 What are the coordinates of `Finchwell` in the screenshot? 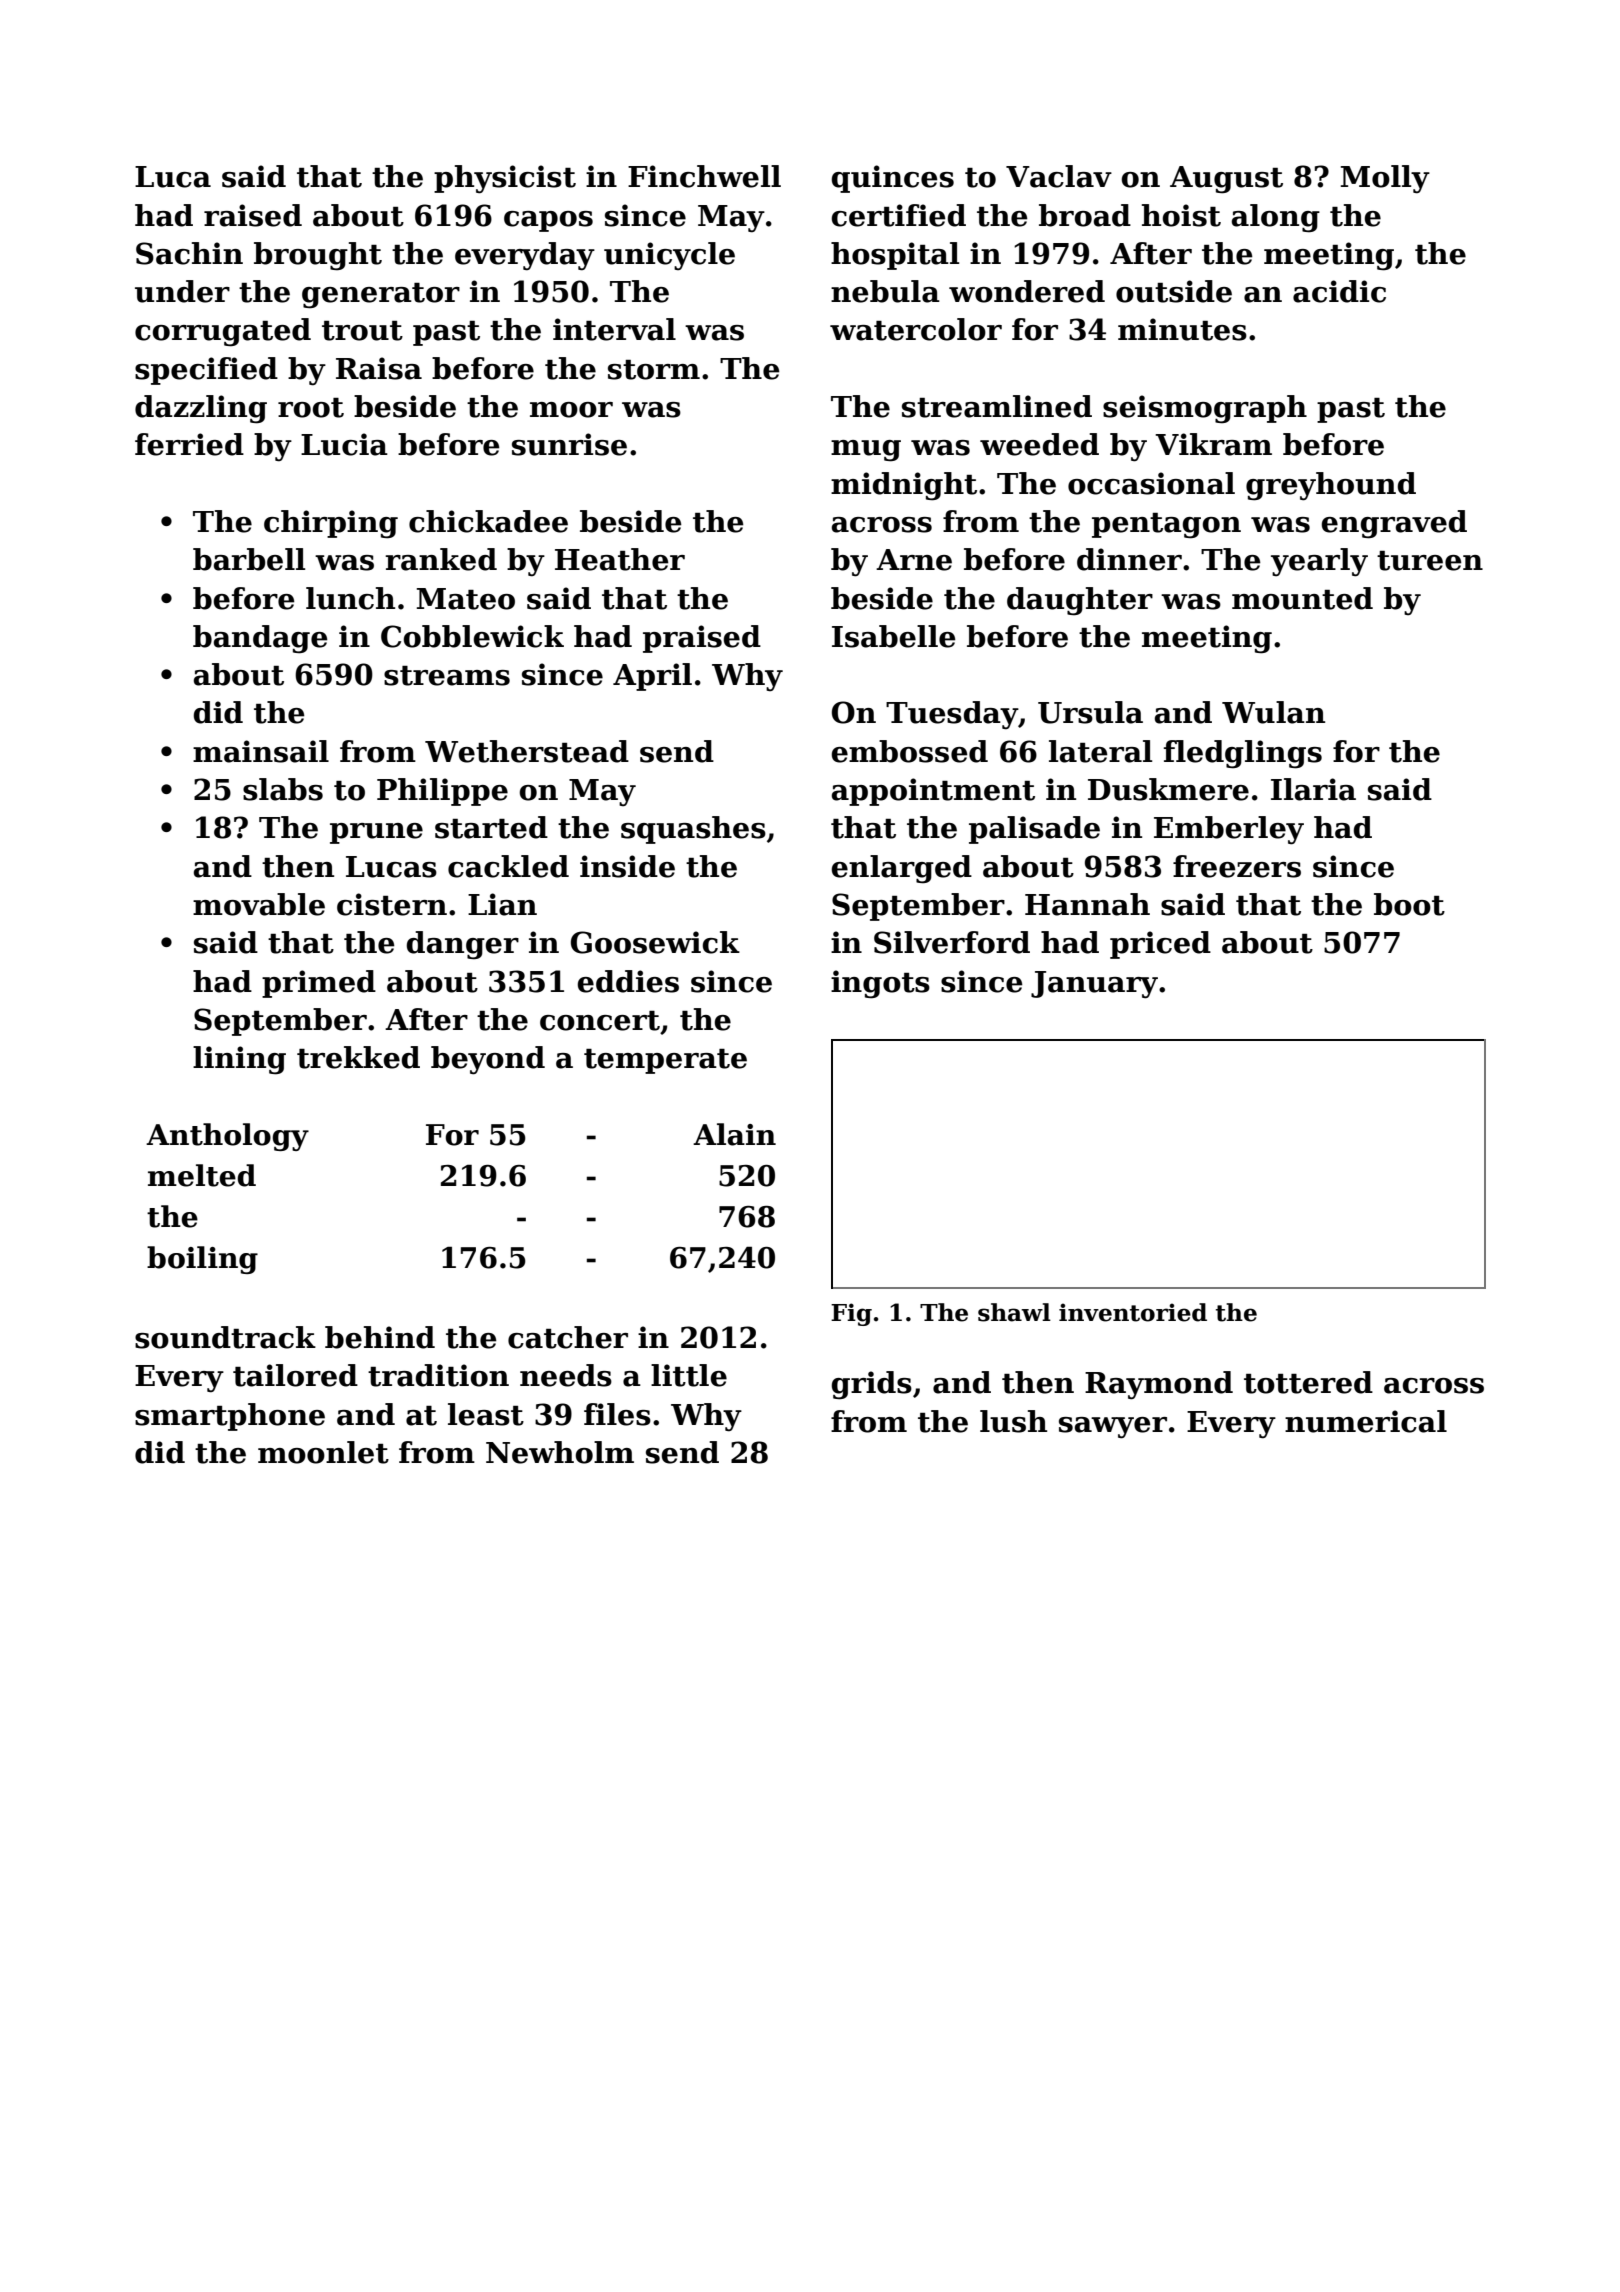 It's located at (704, 176).
